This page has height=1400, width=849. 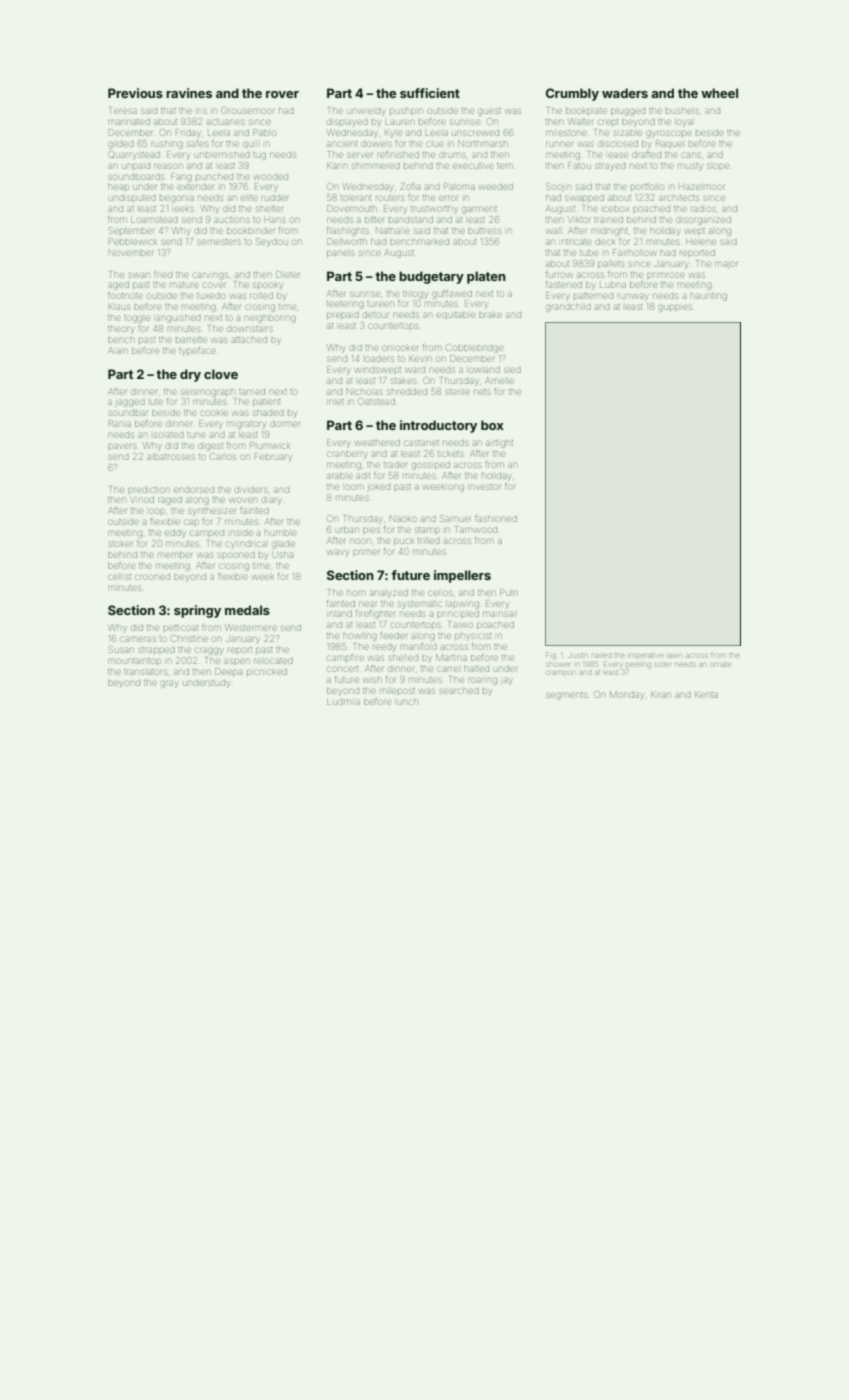 I want to click on waders, so click(x=625, y=93).
